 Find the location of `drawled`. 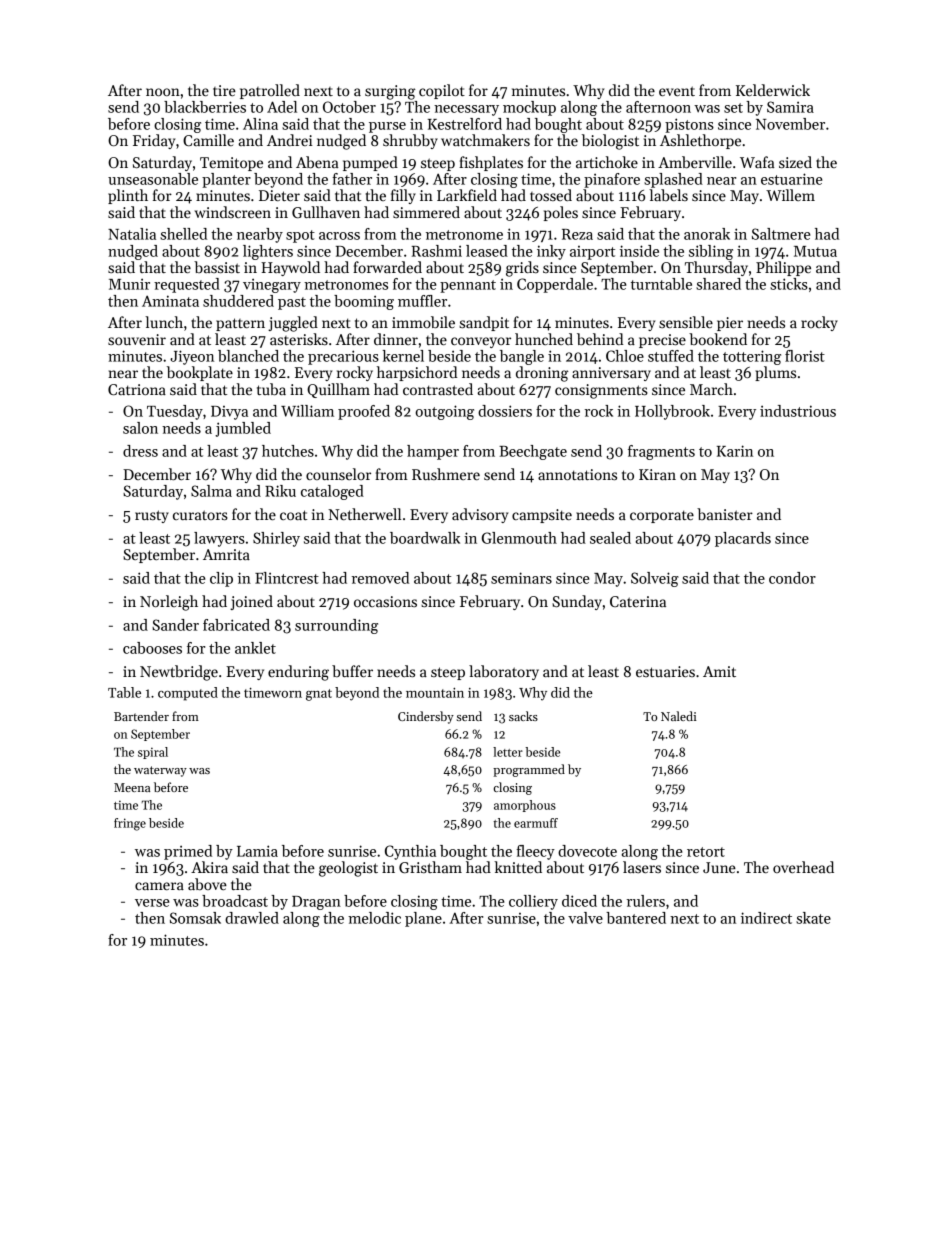

drawled is located at coordinates (252, 918).
